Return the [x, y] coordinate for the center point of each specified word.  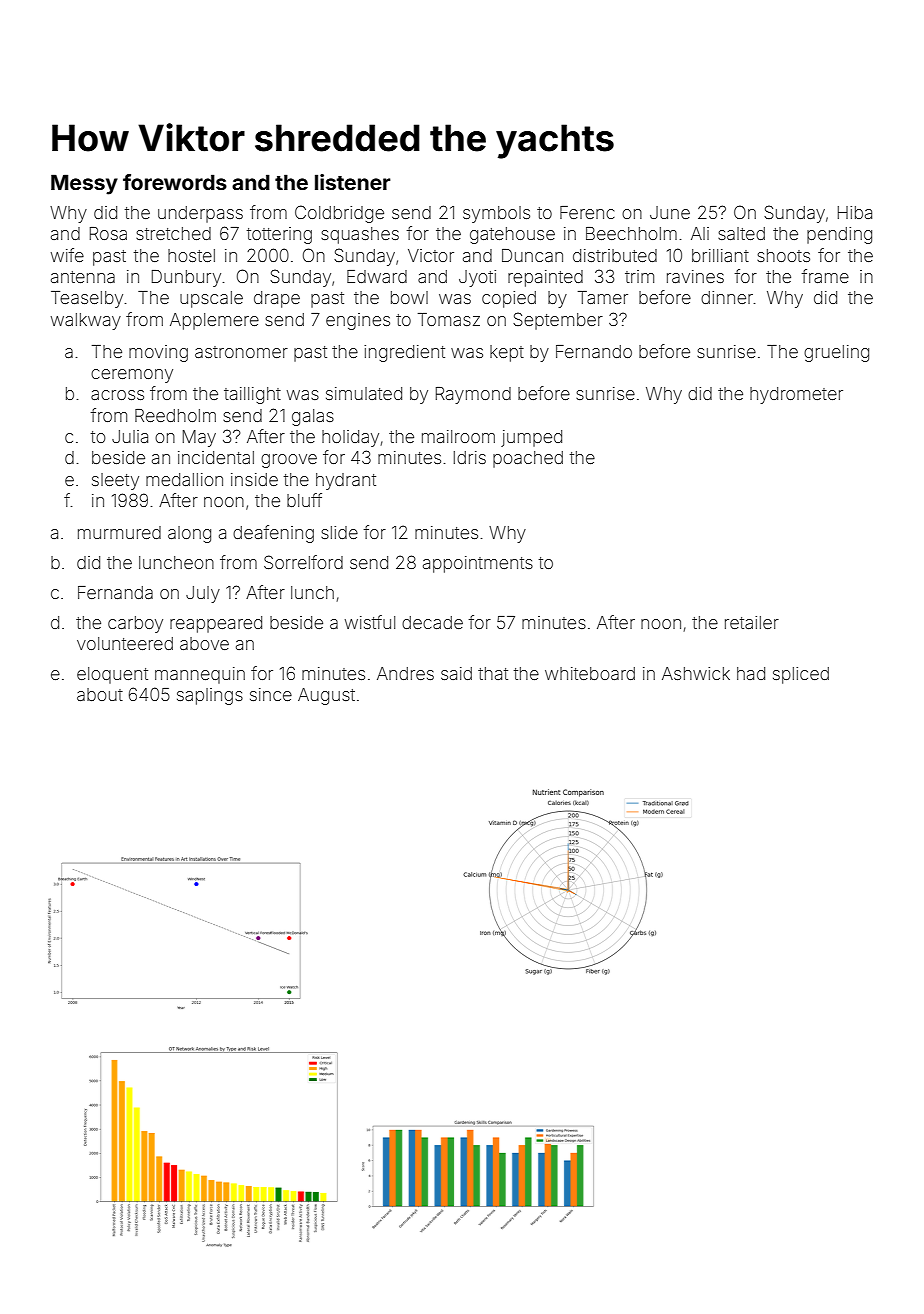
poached [528, 459]
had [751, 673]
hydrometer [796, 395]
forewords [175, 182]
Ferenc [587, 212]
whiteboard [590, 673]
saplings [210, 696]
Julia [130, 436]
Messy [84, 184]
